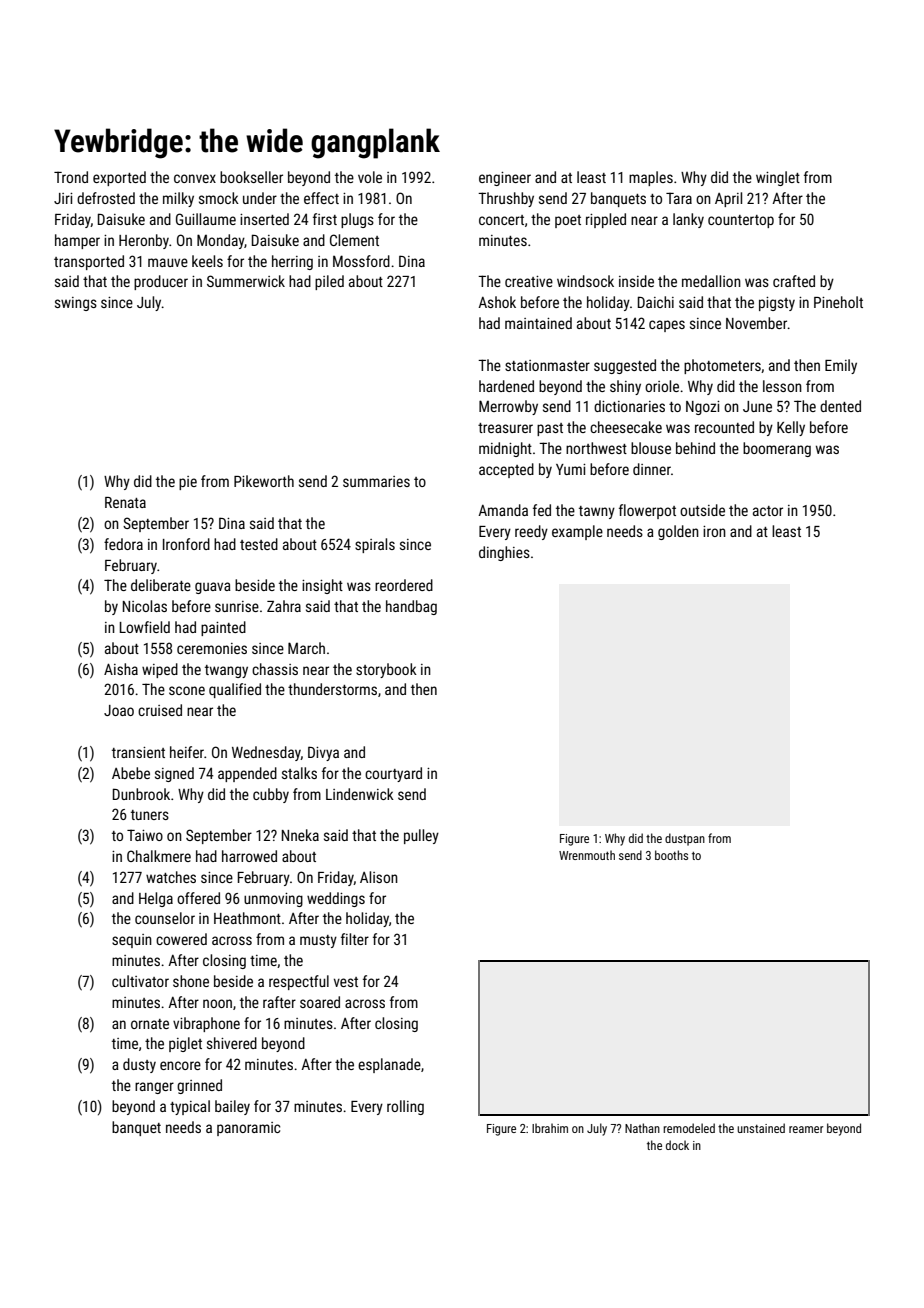 The image size is (924, 1308). What do you see at coordinates (550, 1128) in the image?
I see `Ibrahim` at bounding box center [550, 1128].
